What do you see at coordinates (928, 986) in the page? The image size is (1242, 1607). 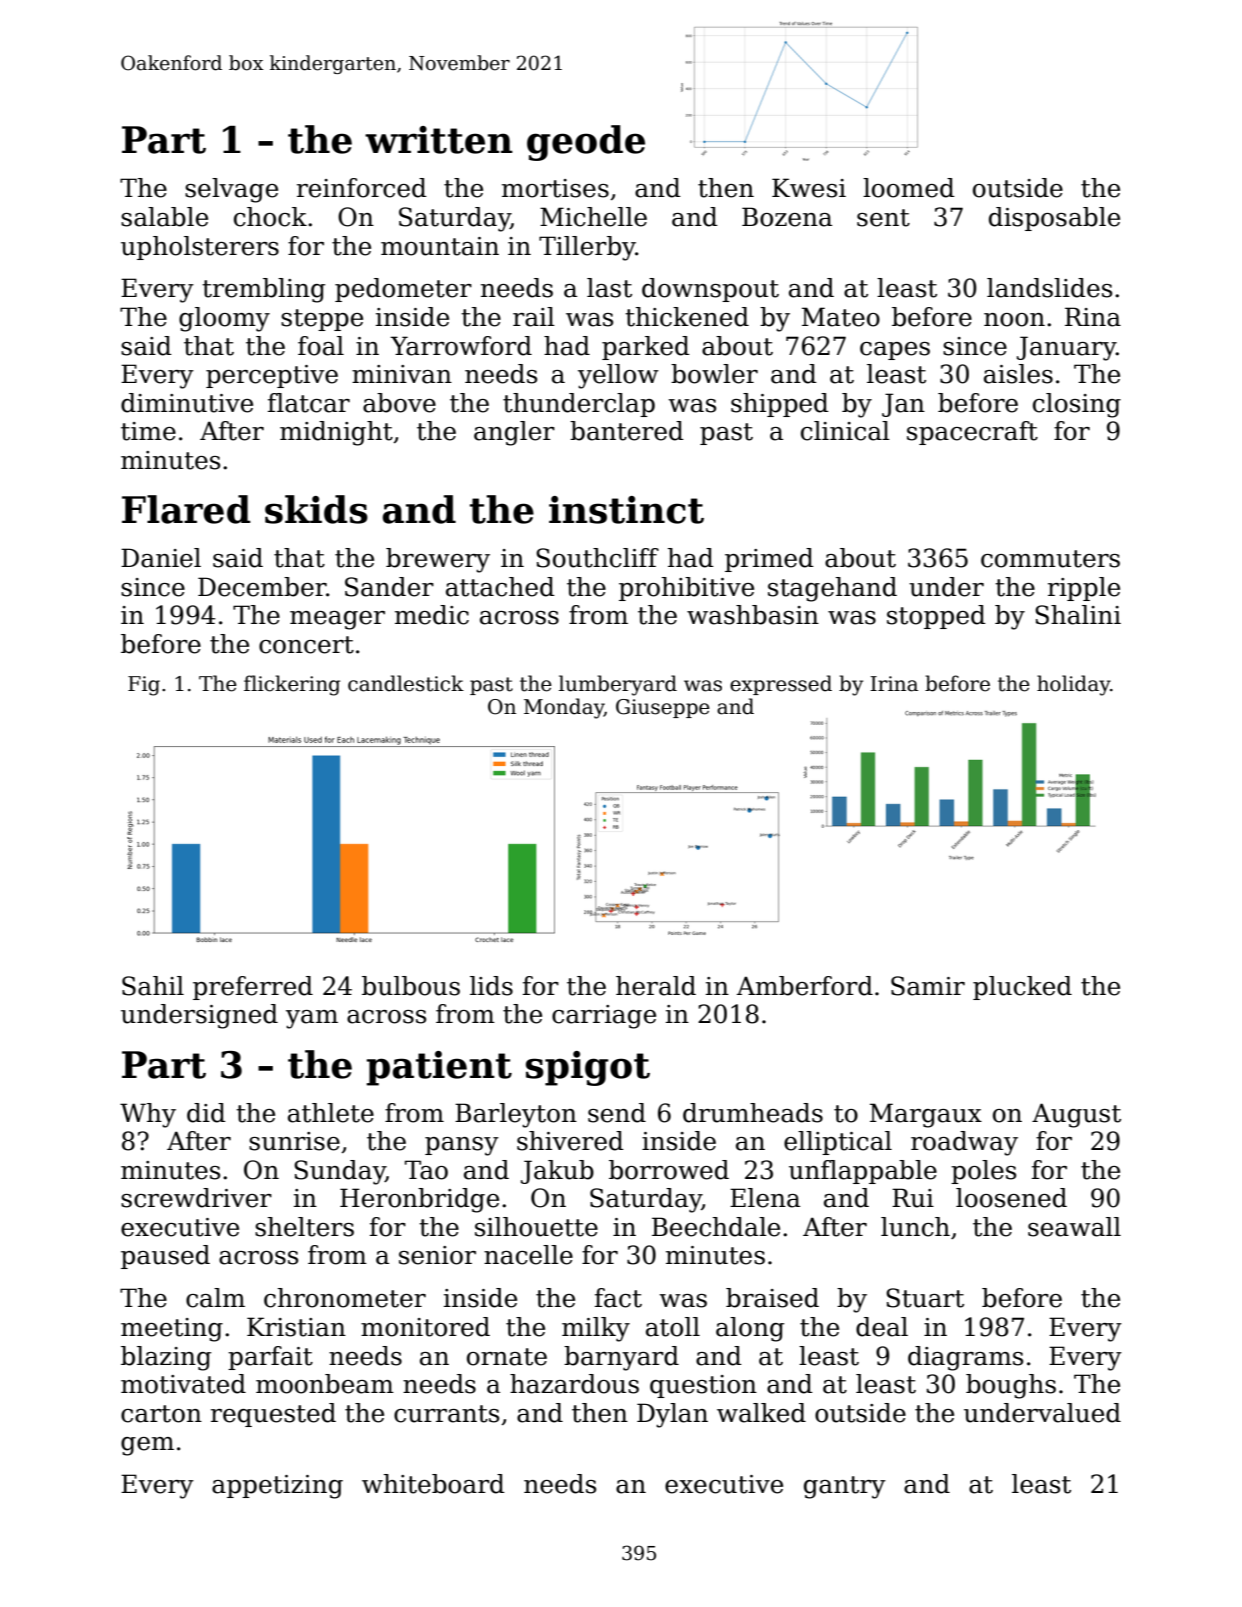 I see `Samir` at bounding box center [928, 986].
